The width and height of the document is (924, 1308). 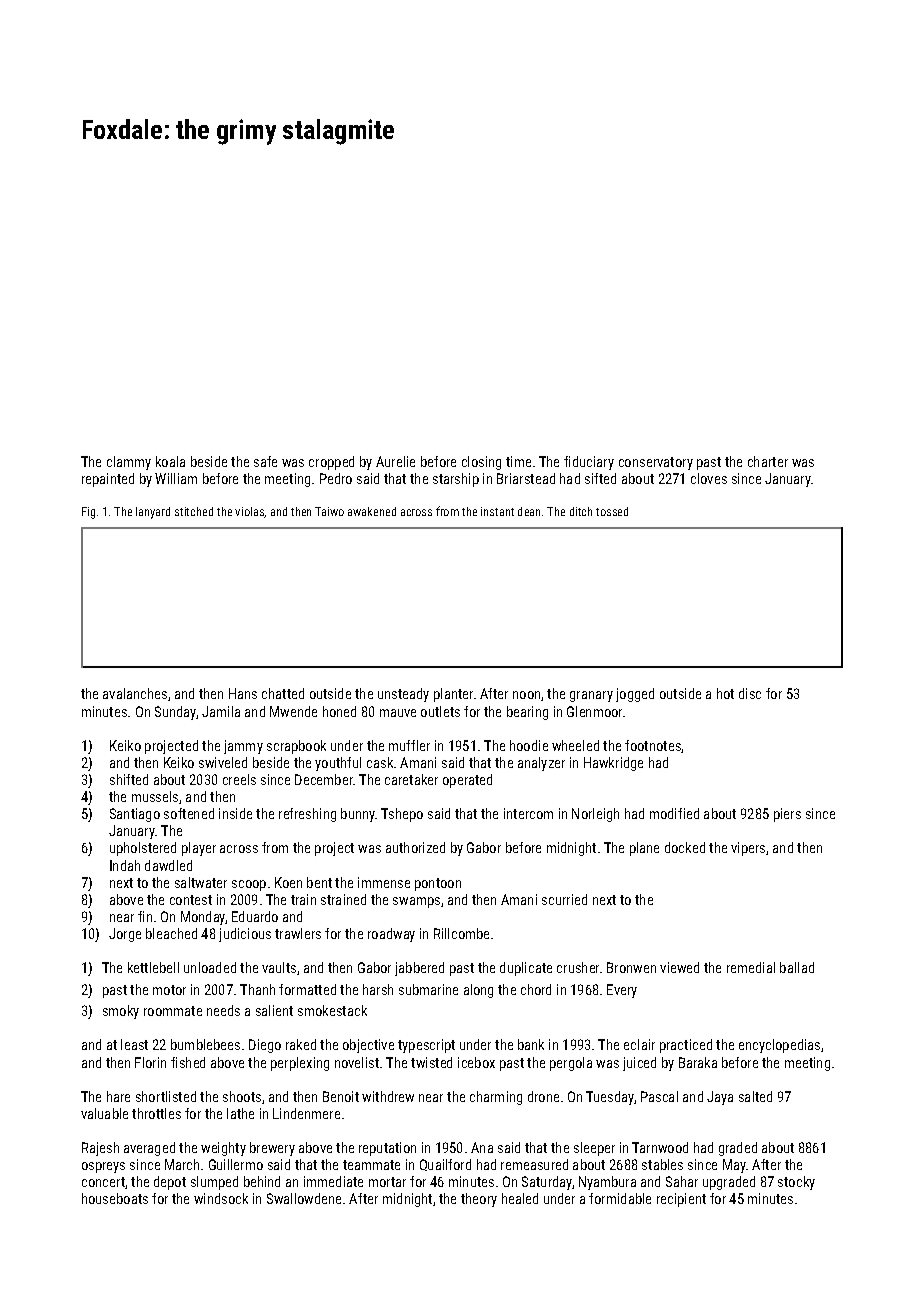 What do you see at coordinates (750, 693) in the document?
I see `disc` at bounding box center [750, 693].
